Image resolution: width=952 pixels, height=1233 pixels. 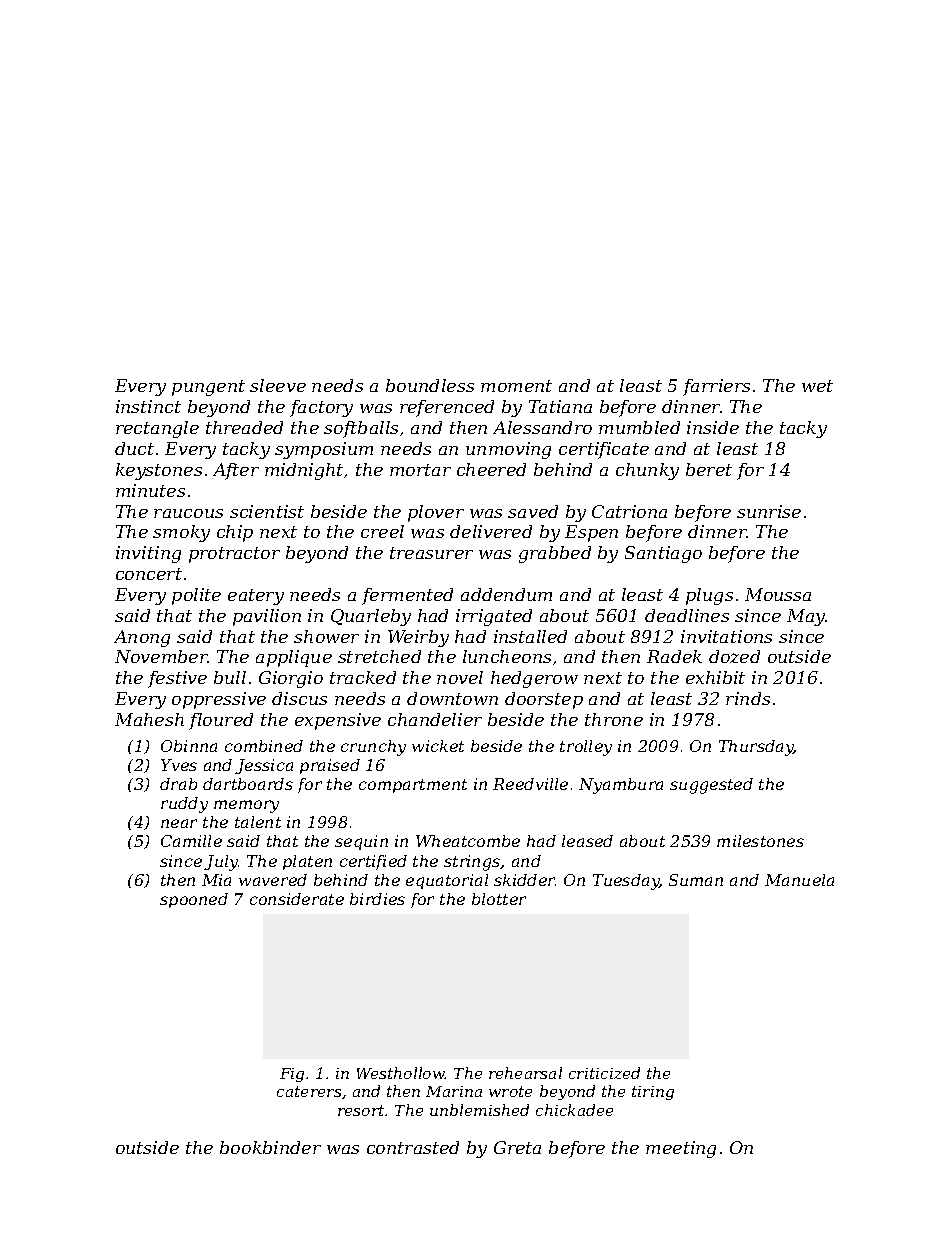 What do you see at coordinates (604, 1073) in the screenshot?
I see `criticized` at bounding box center [604, 1073].
